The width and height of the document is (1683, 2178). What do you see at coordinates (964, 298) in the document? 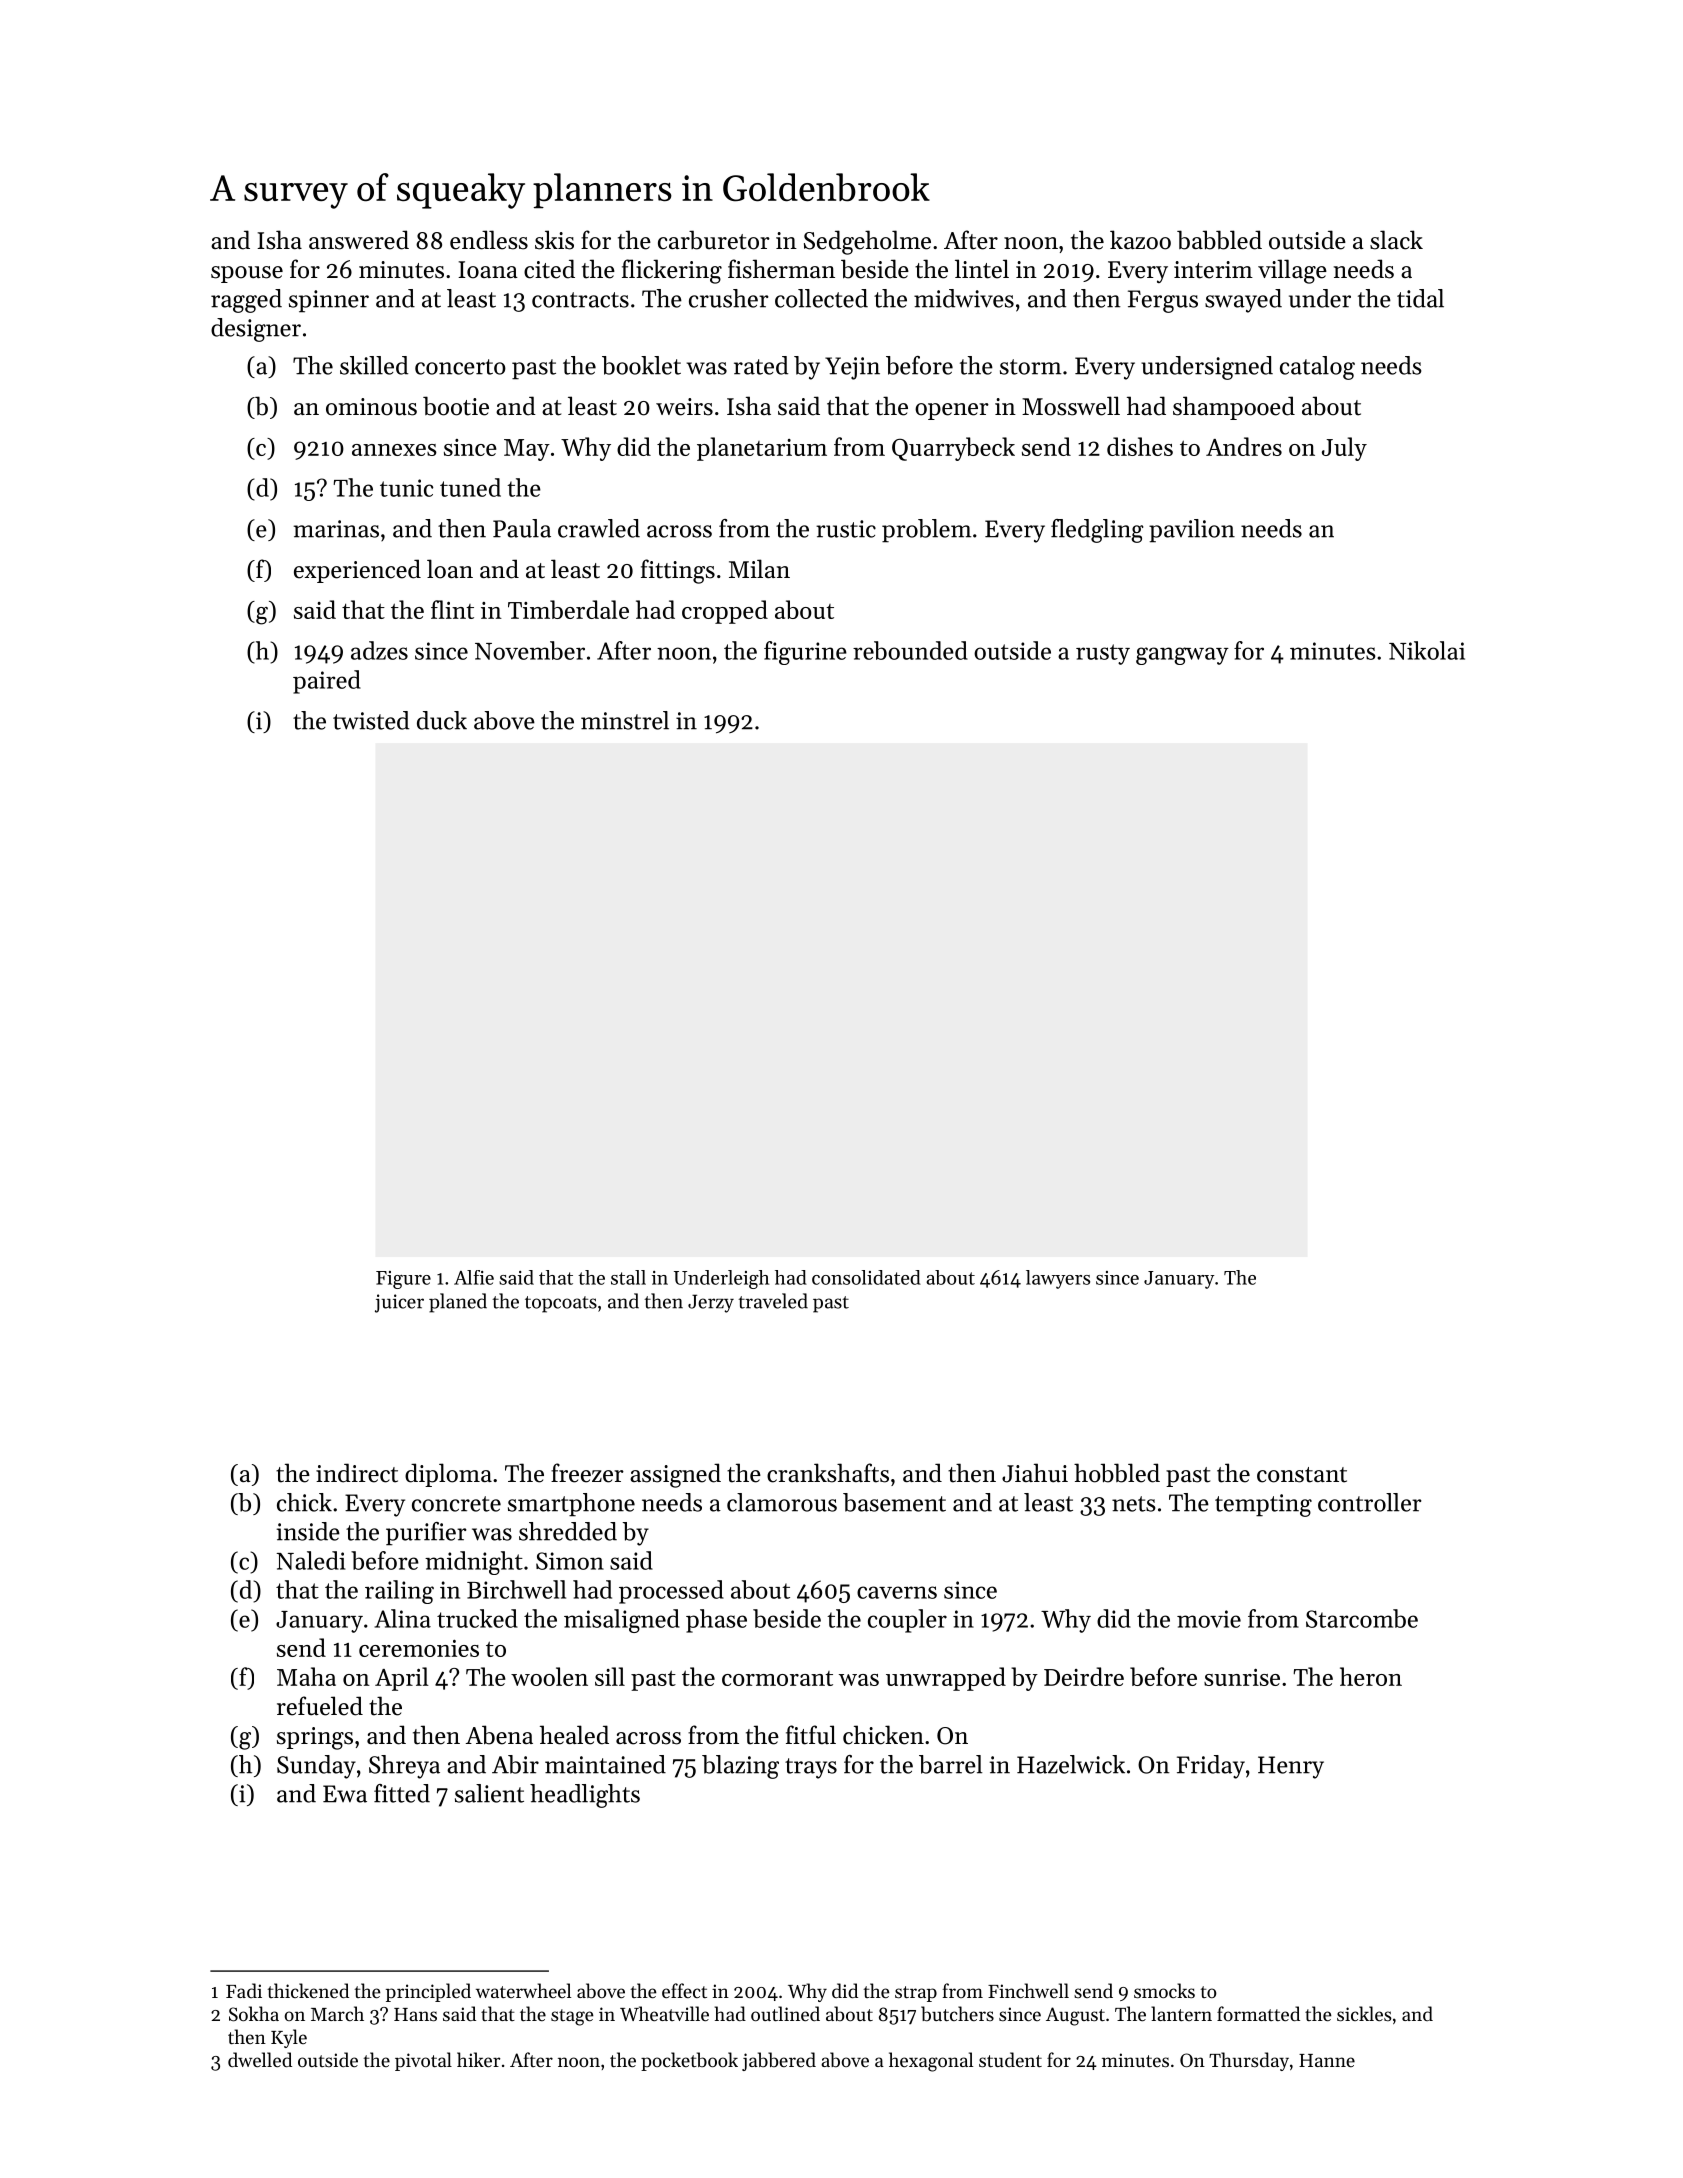
I see `midwives` at bounding box center [964, 298].
